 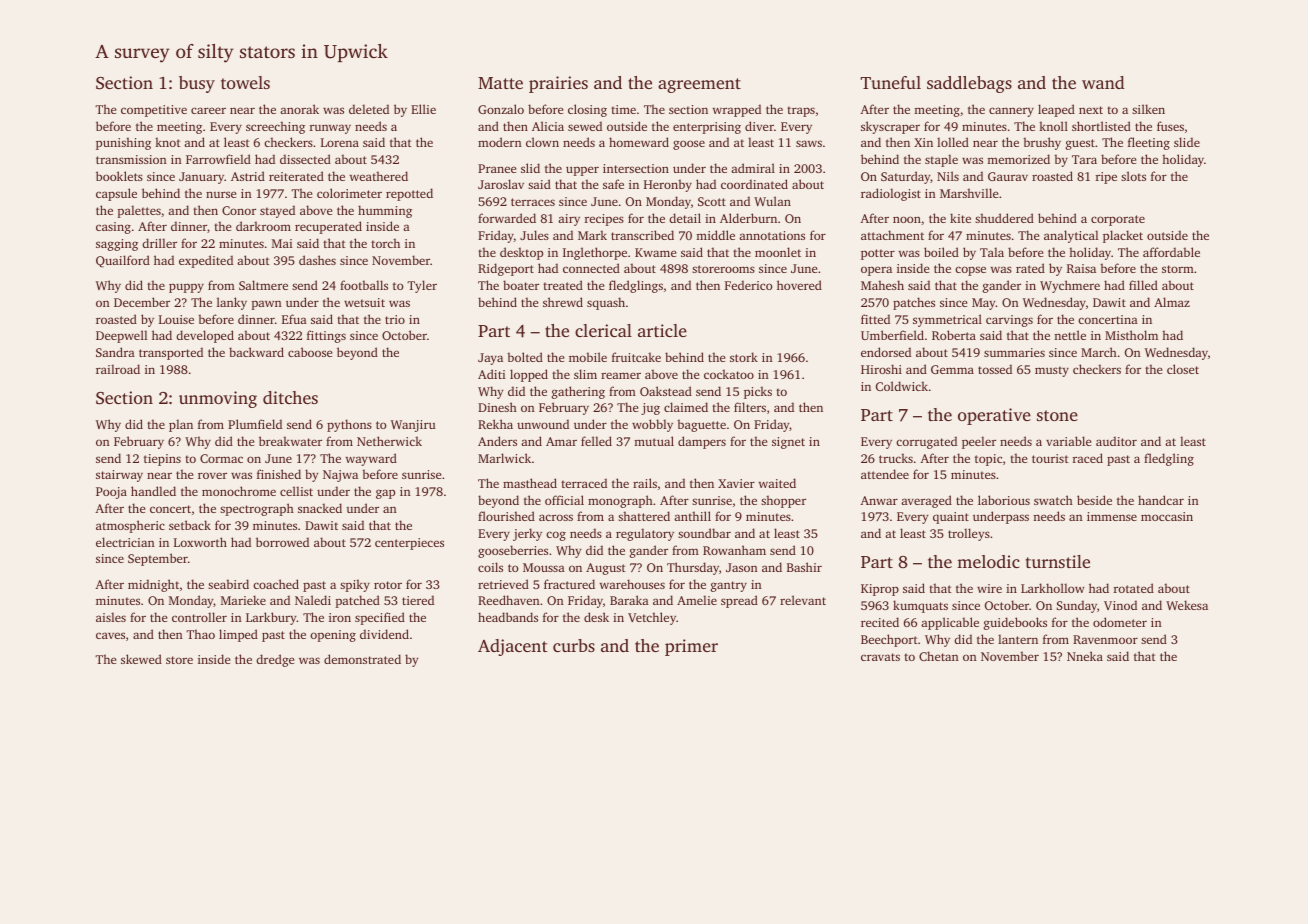 What do you see at coordinates (606, 569) in the page?
I see `August` at bounding box center [606, 569].
